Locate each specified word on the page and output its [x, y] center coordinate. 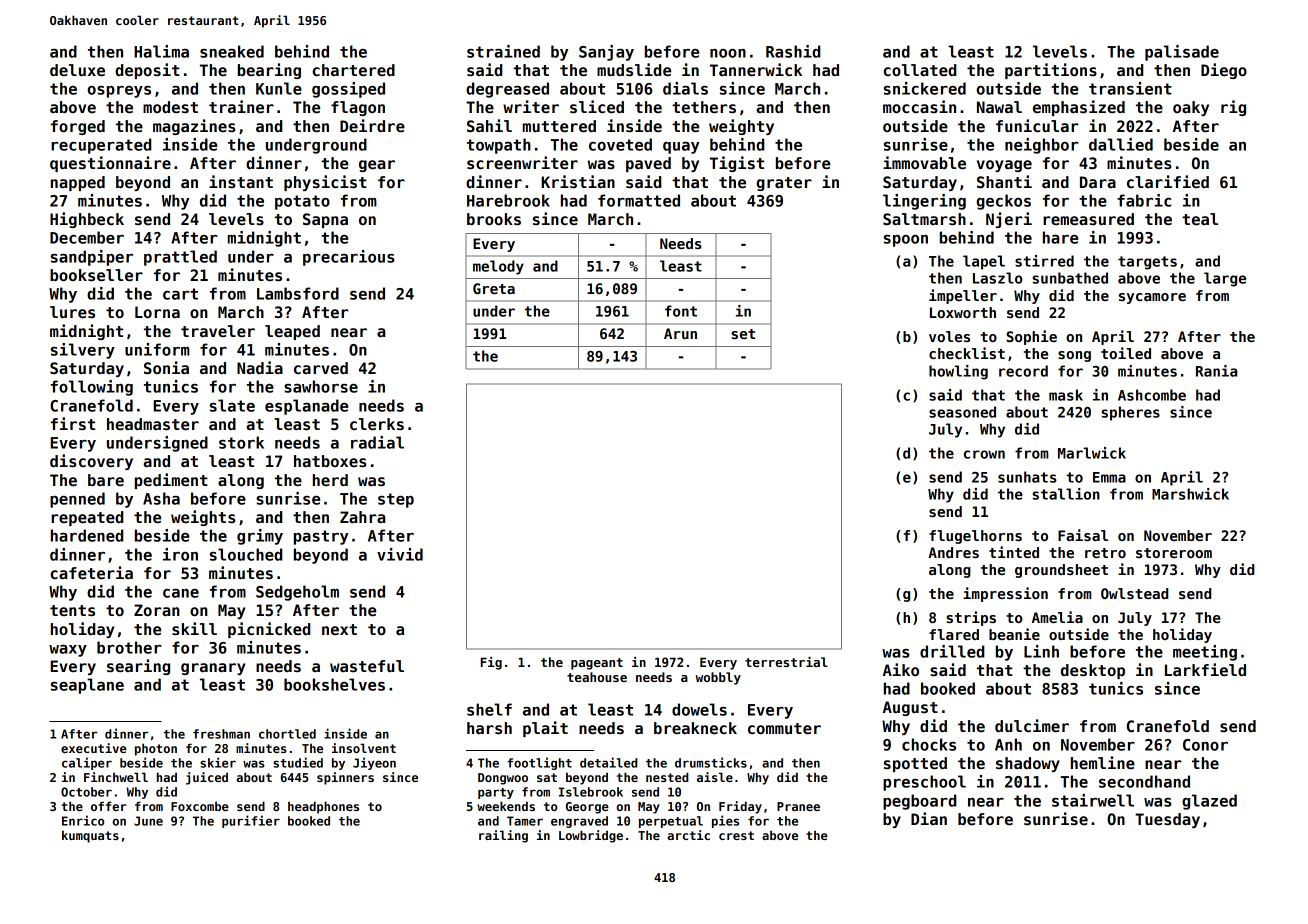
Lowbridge [591, 836]
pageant [597, 664]
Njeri [1009, 220]
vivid [400, 554]
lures [72, 312]
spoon [906, 241]
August [910, 708]
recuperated [101, 146]
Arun [680, 333]
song [1074, 356]
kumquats [90, 836]
